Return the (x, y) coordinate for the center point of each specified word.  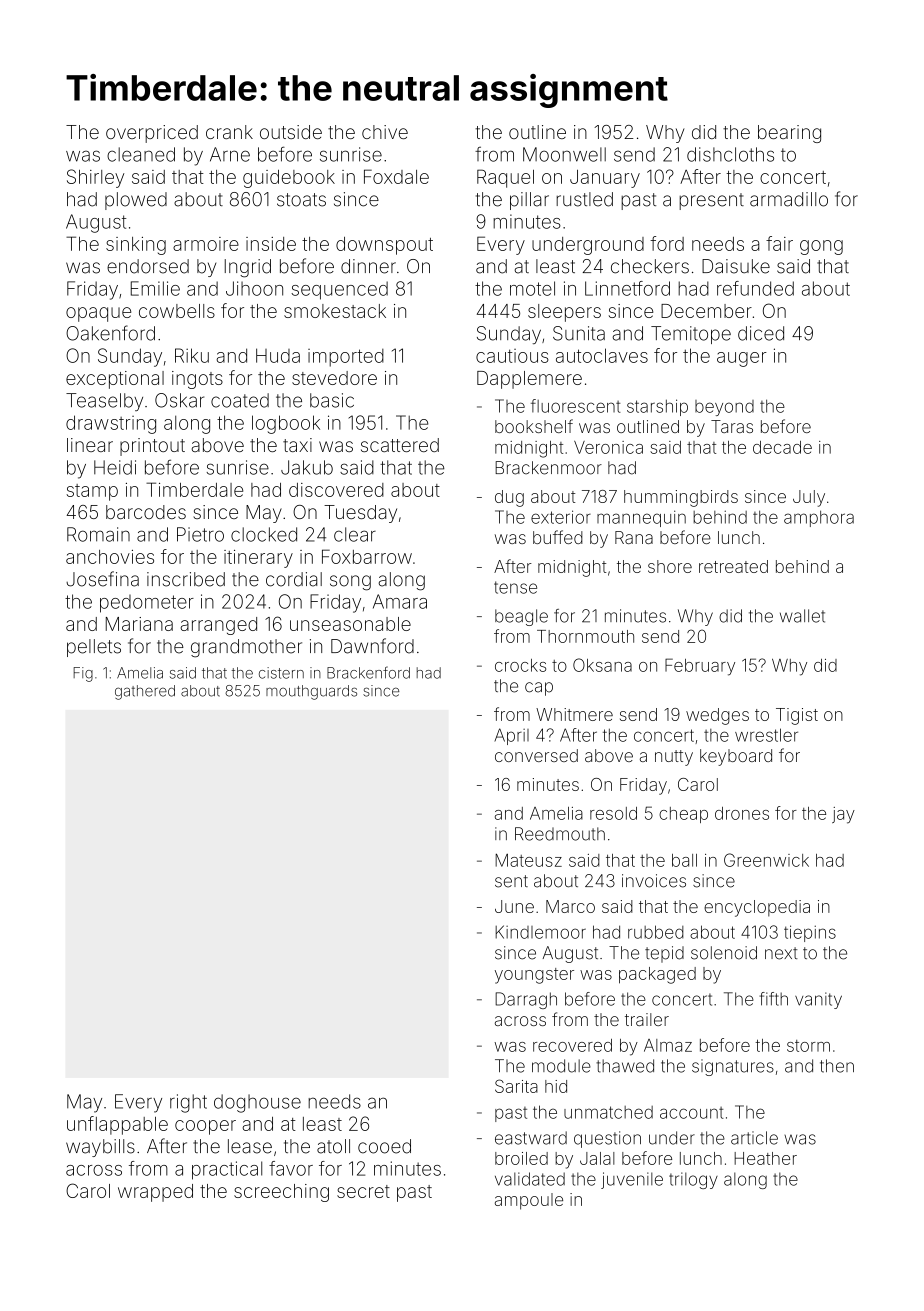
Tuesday (360, 514)
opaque (98, 314)
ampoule (529, 1201)
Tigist (797, 716)
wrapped (155, 1193)
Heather (765, 1158)
